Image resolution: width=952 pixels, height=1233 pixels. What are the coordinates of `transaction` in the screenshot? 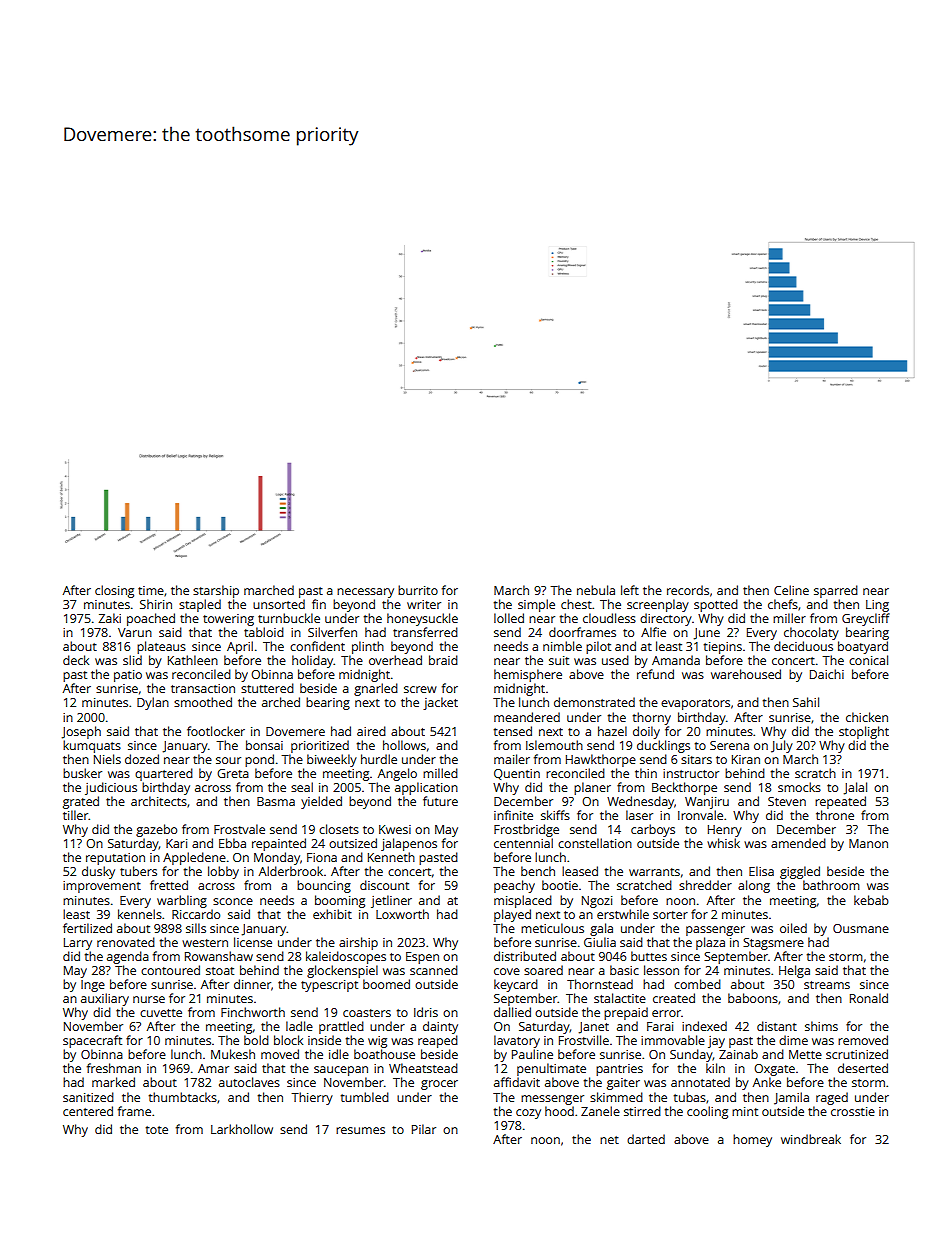 It's located at (203, 688).
